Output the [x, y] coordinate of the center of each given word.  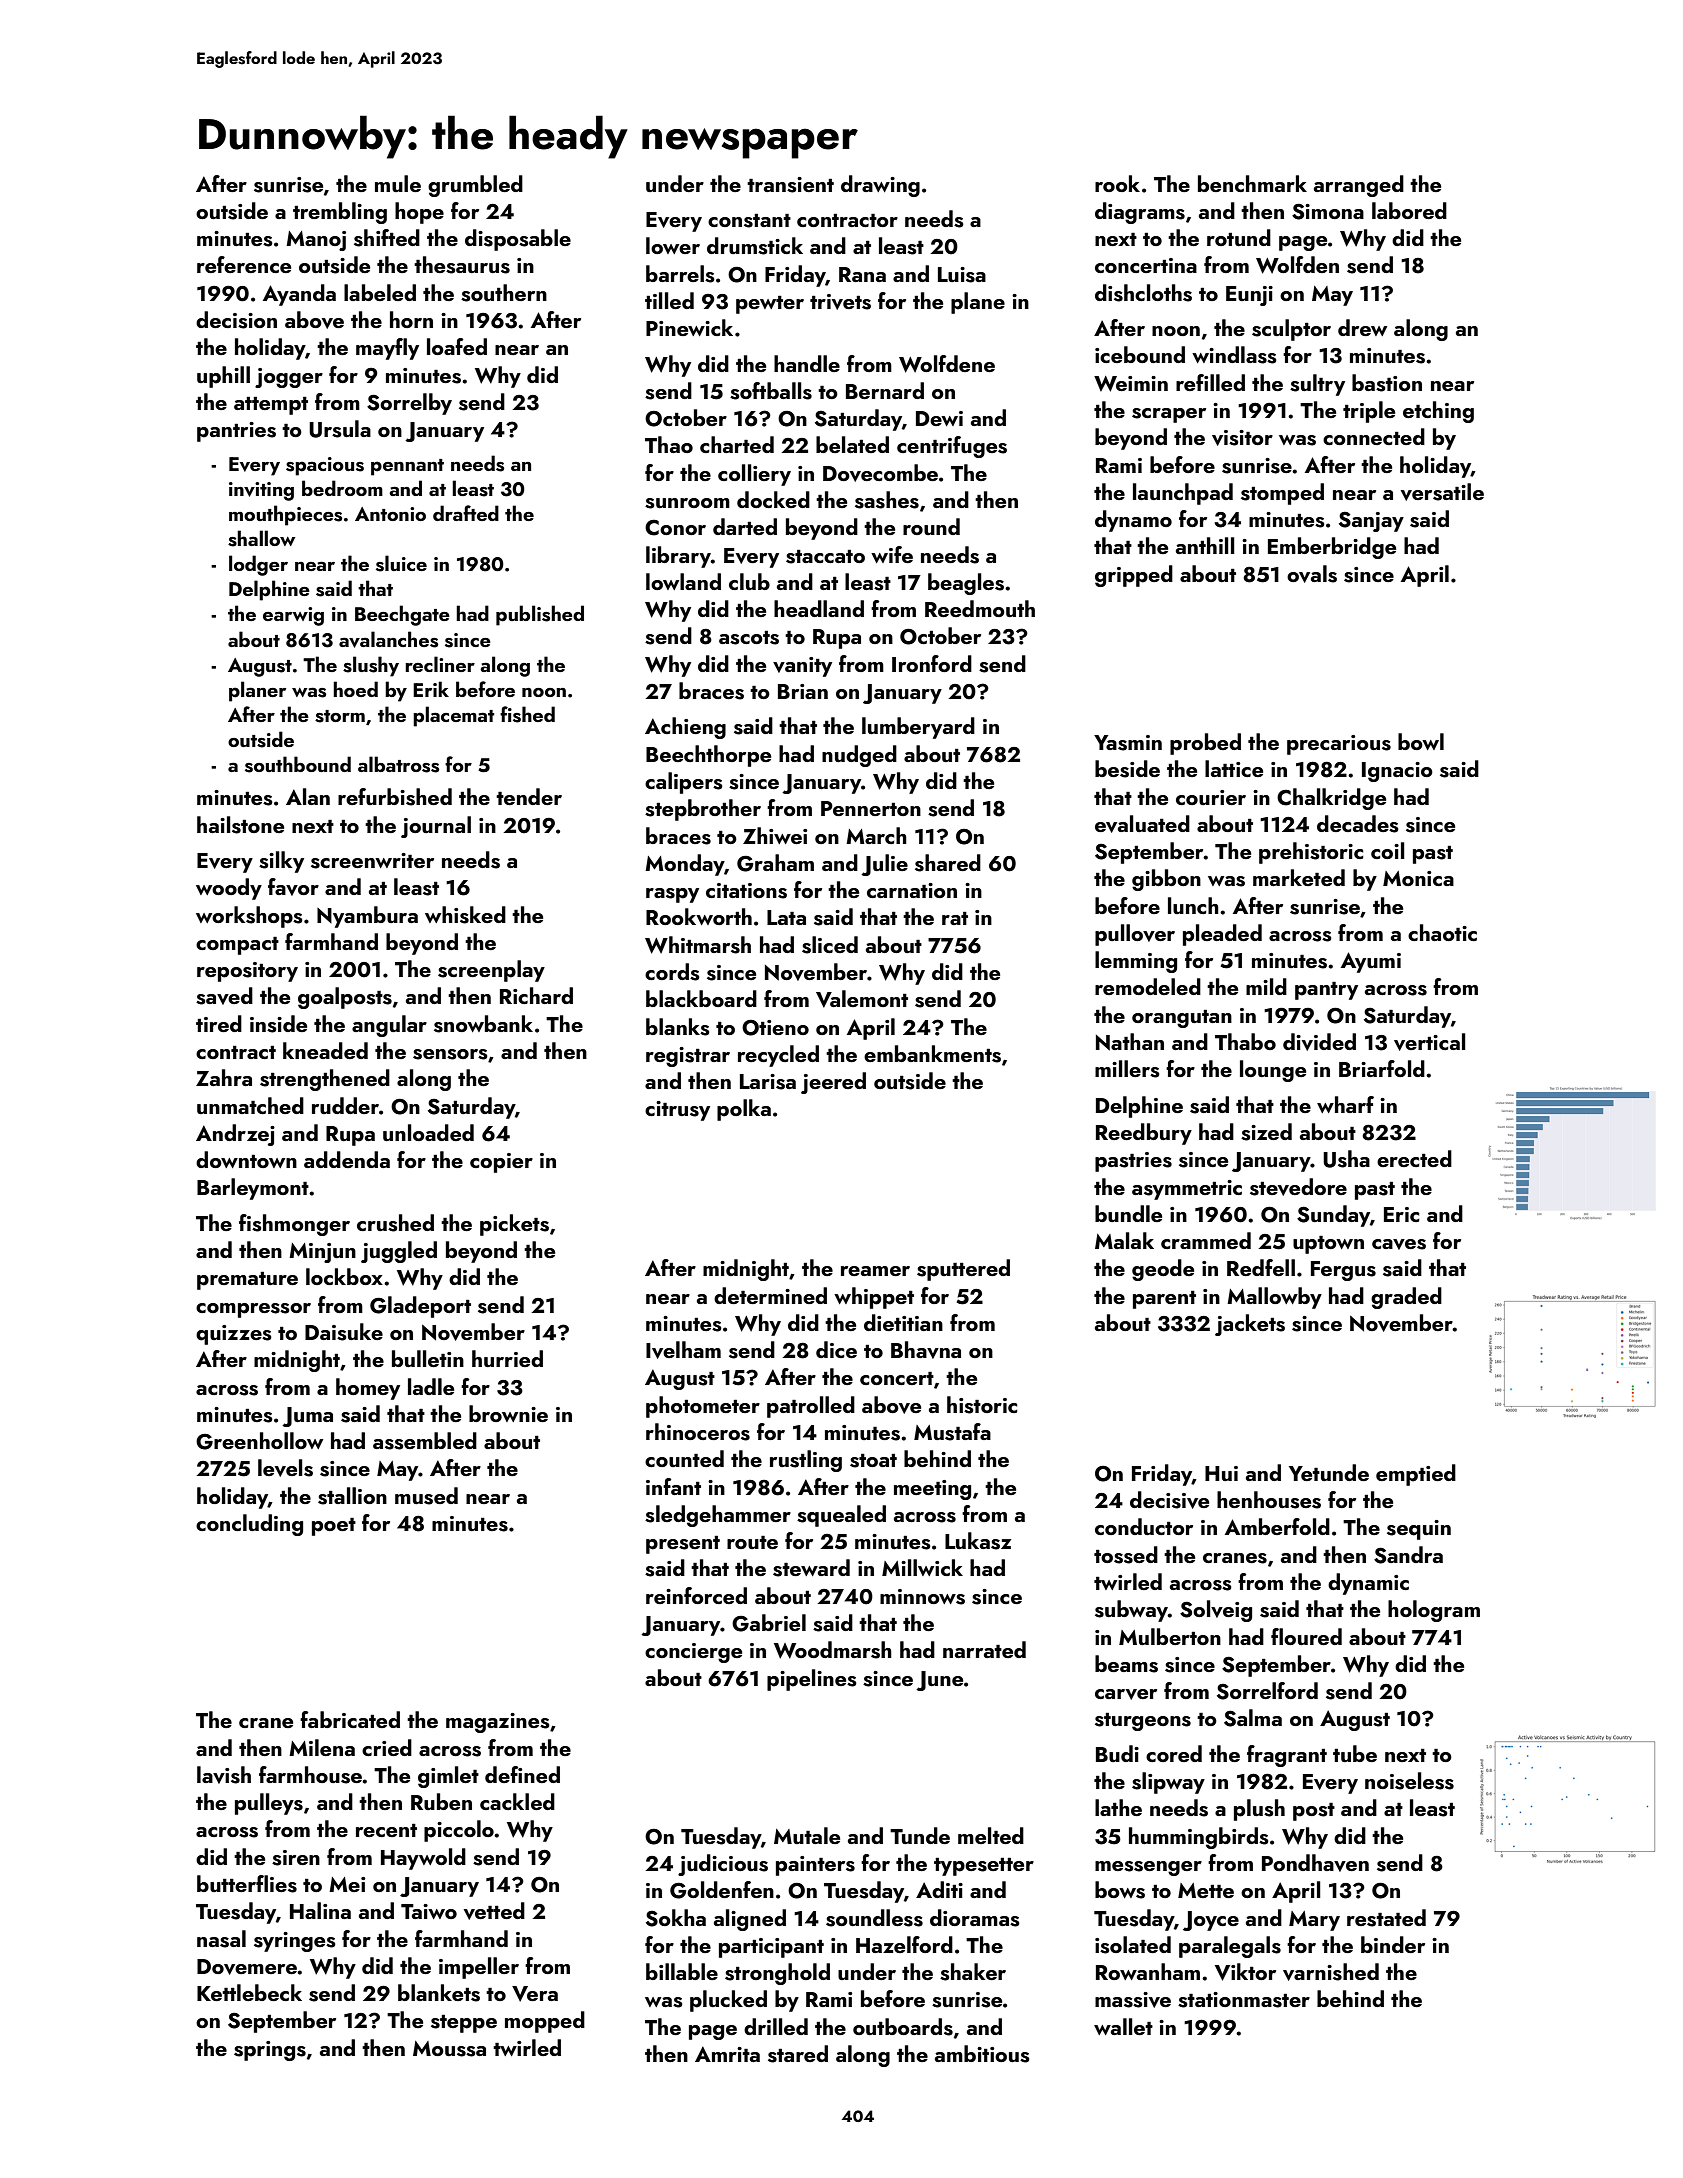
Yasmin [1128, 743]
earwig [293, 616]
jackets [1250, 1325]
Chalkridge [1331, 799]
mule [398, 183]
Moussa [449, 2049]
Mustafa [952, 1432]
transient [790, 185]
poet [334, 1527]
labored [1409, 210]
